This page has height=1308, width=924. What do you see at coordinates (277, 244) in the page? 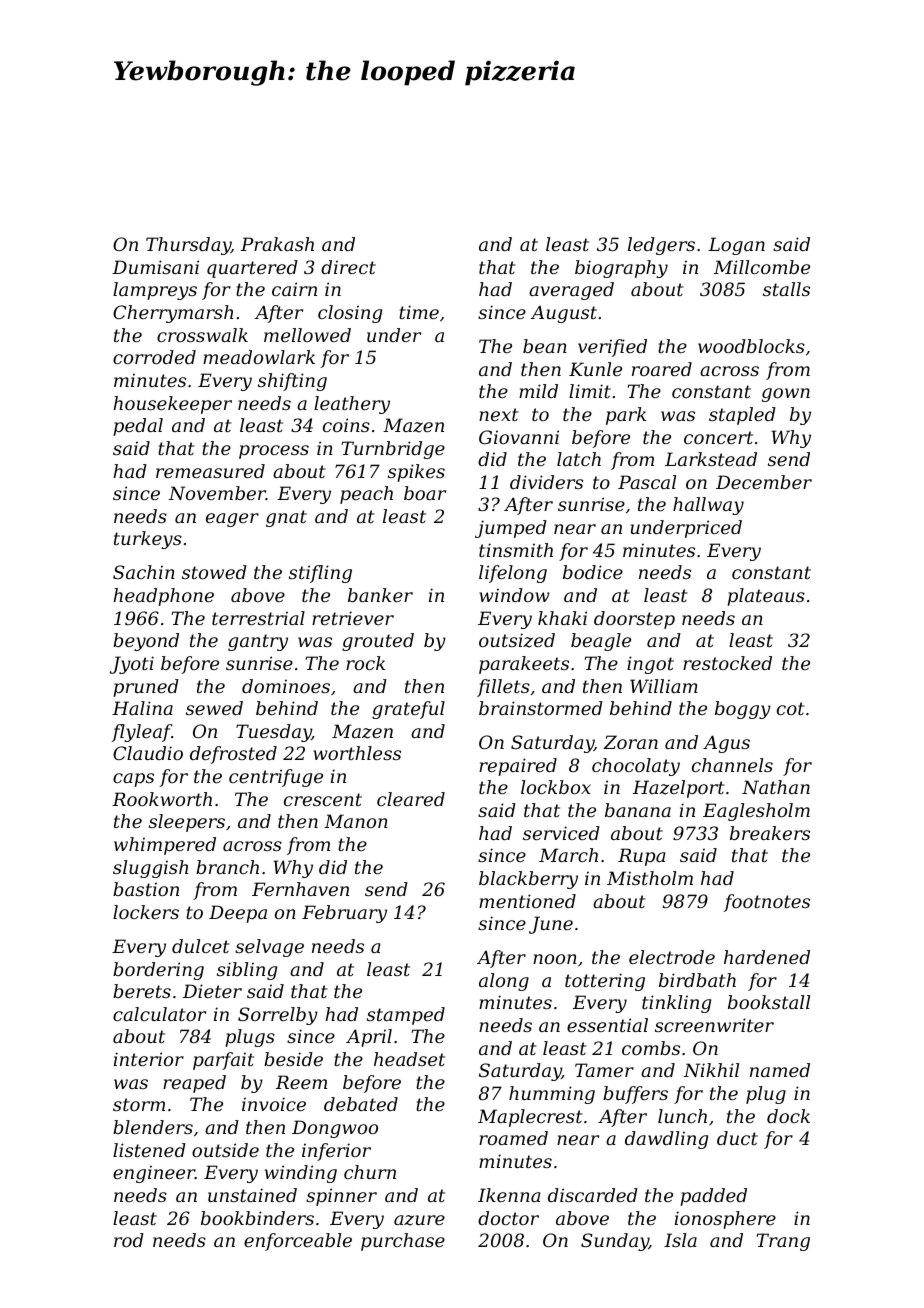
I see `Prakash` at bounding box center [277, 244].
